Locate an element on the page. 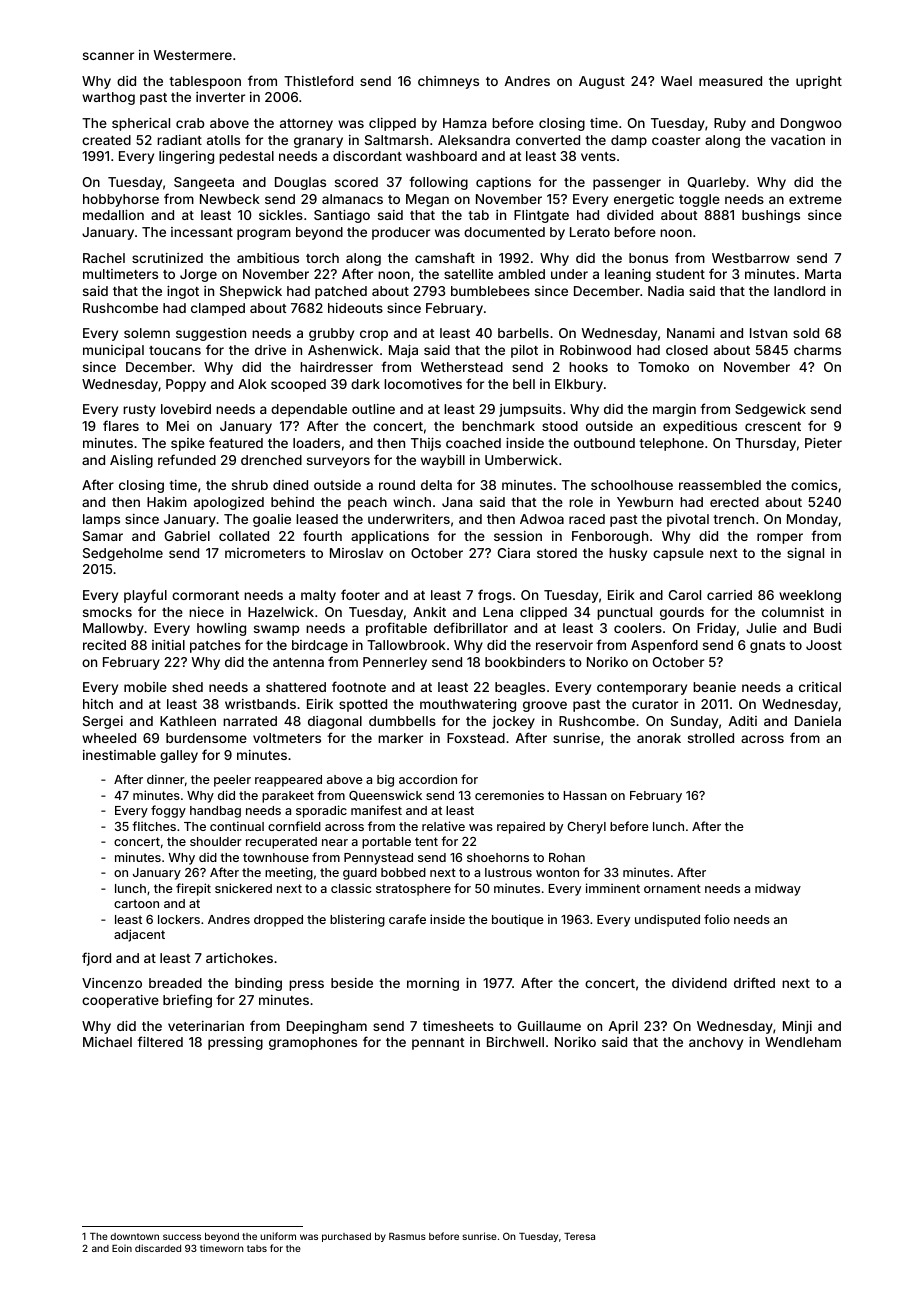 This image has width=924, height=1308. inestimable is located at coordinates (119, 755).
